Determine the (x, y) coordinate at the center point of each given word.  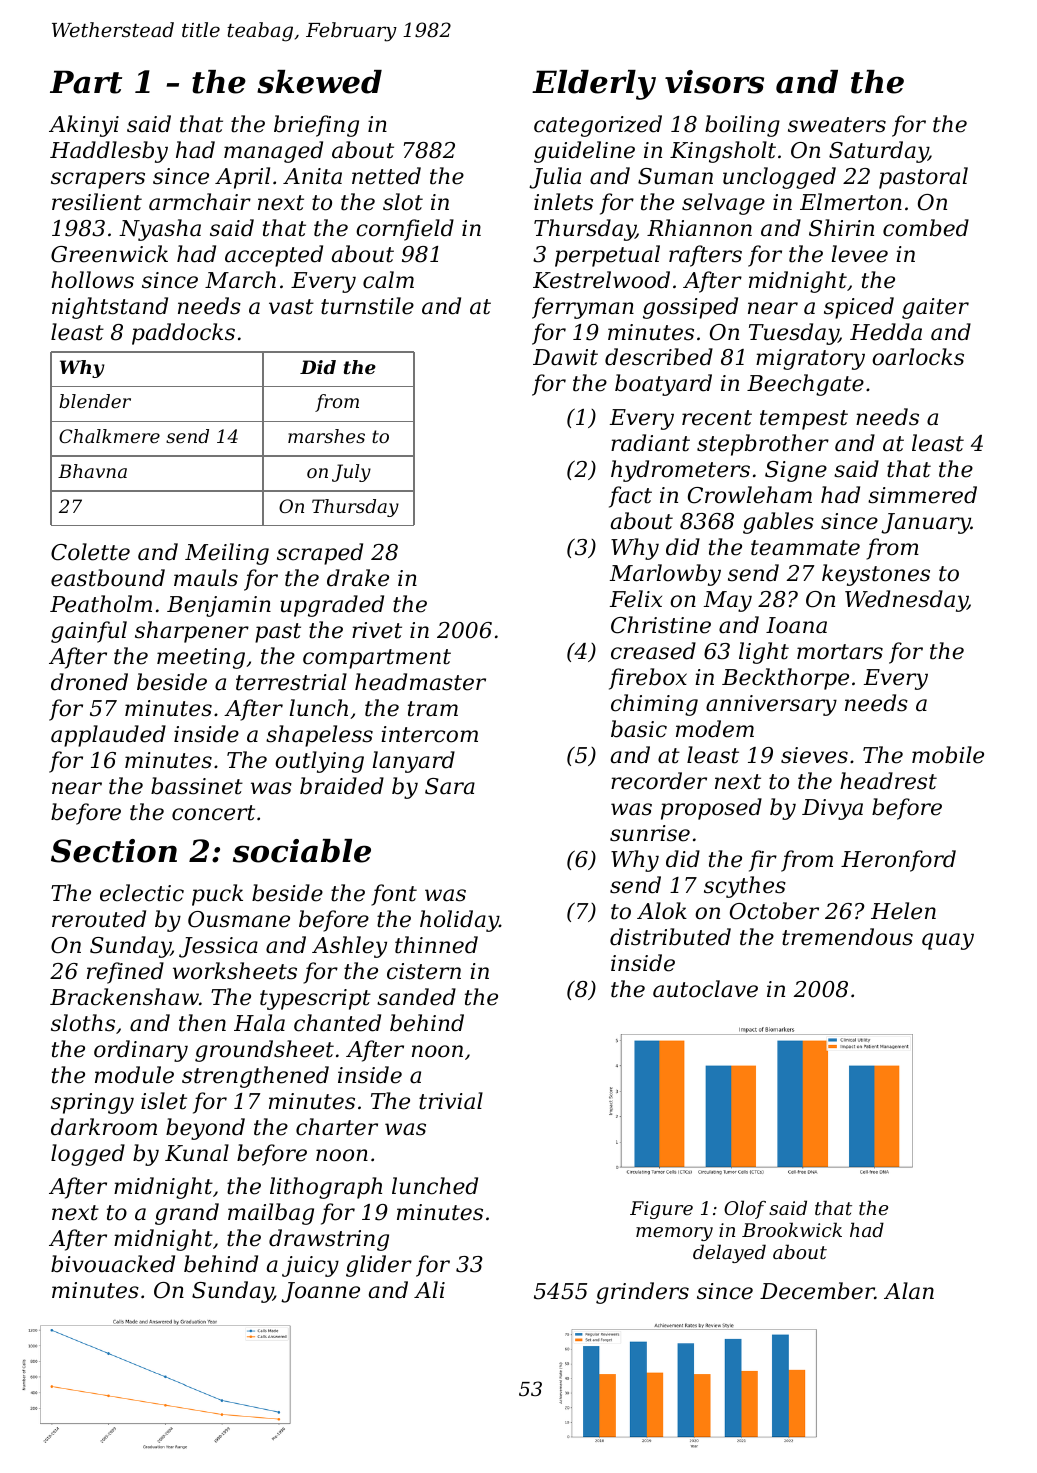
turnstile (367, 306)
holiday (459, 921)
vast (291, 307)
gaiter (935, 308)
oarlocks (918, 357)
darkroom (104, 1127)
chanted (337, 1023)
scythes (745, 887)
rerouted (99, 919)
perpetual (607, 256)
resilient (97, 202)
